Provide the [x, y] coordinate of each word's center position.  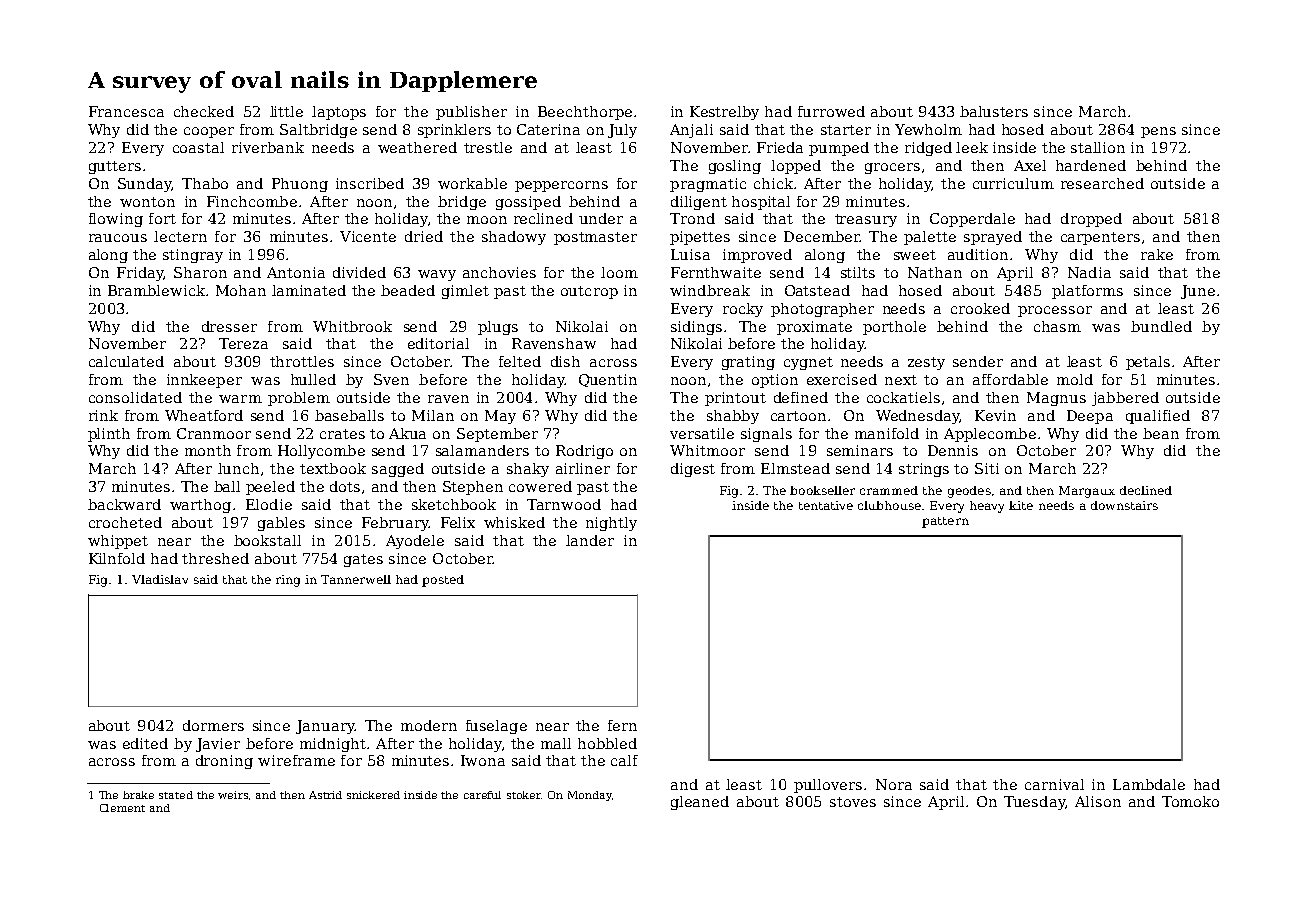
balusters [994, 111]
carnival [1054, 784]
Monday [590, 796]
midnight [333, 745]
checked [204, 111]
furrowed [831, 111]
